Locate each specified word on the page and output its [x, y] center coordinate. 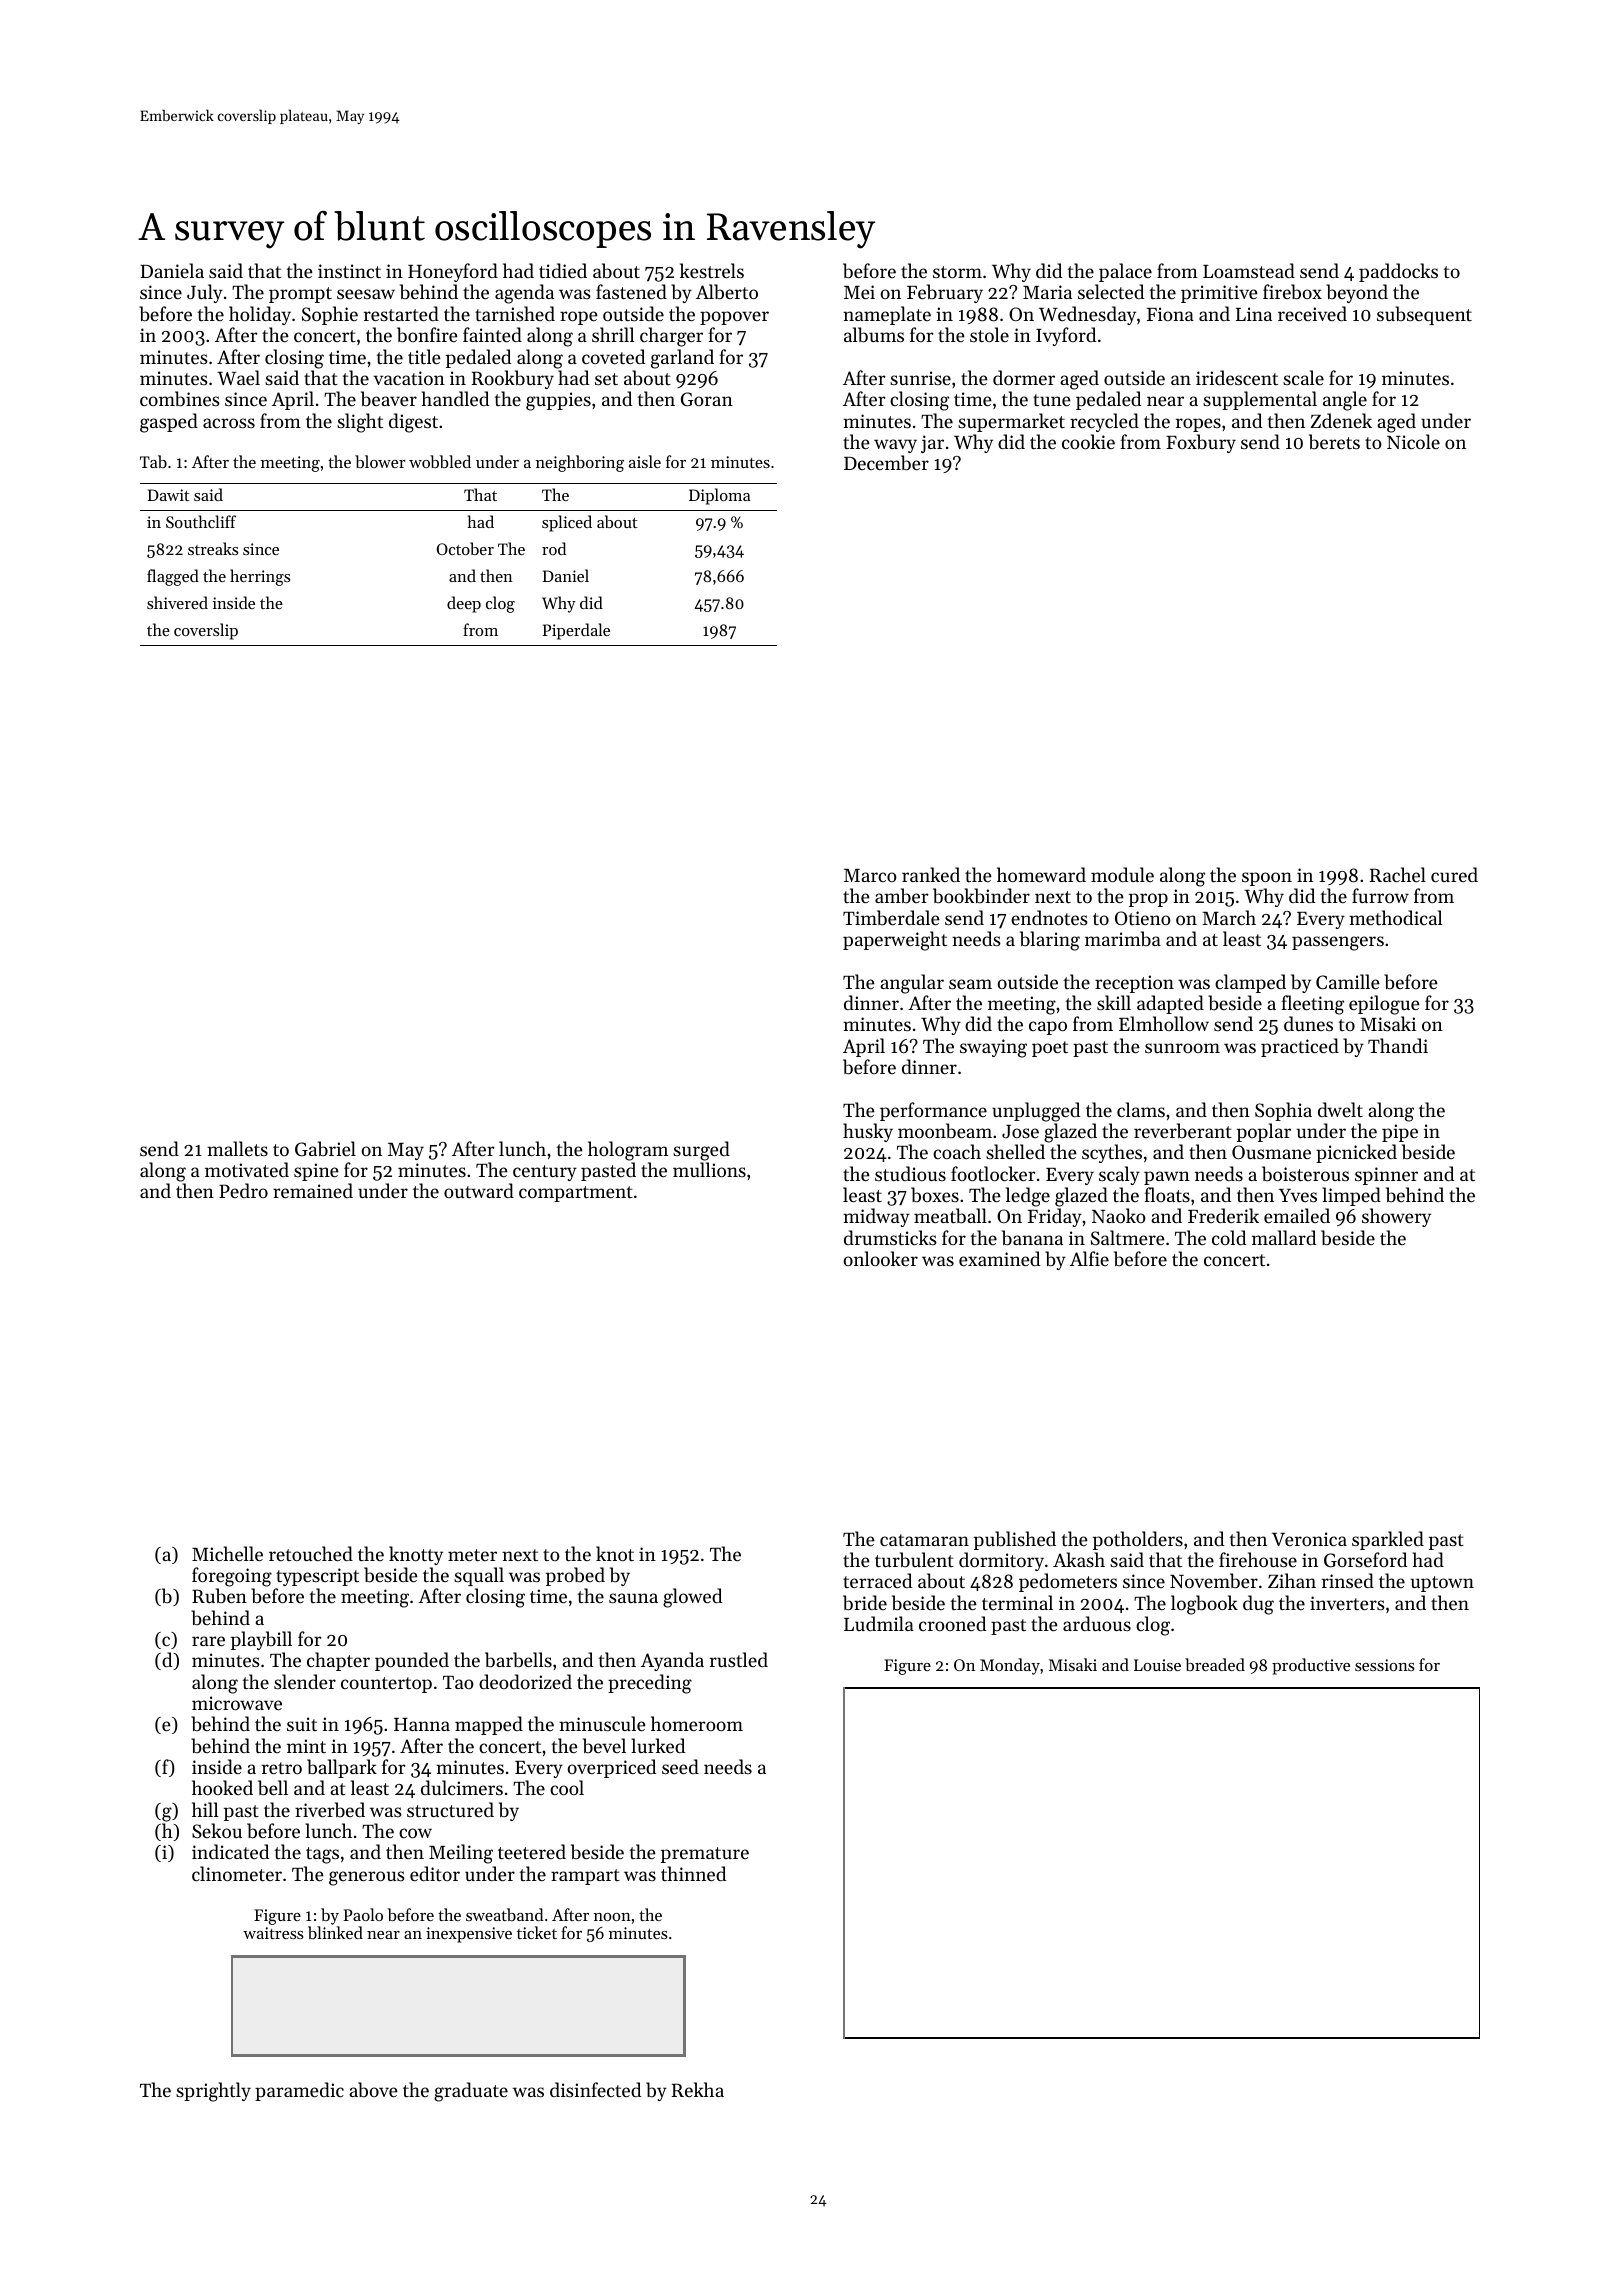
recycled [1104, 422]
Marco [870, 875]
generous [367, 1878]
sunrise [920, 378]
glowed [692, 1598]
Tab [153, 461]
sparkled [1388, 1540]
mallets [237, 1148]
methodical [1395, 917]
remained [313, 1190]
